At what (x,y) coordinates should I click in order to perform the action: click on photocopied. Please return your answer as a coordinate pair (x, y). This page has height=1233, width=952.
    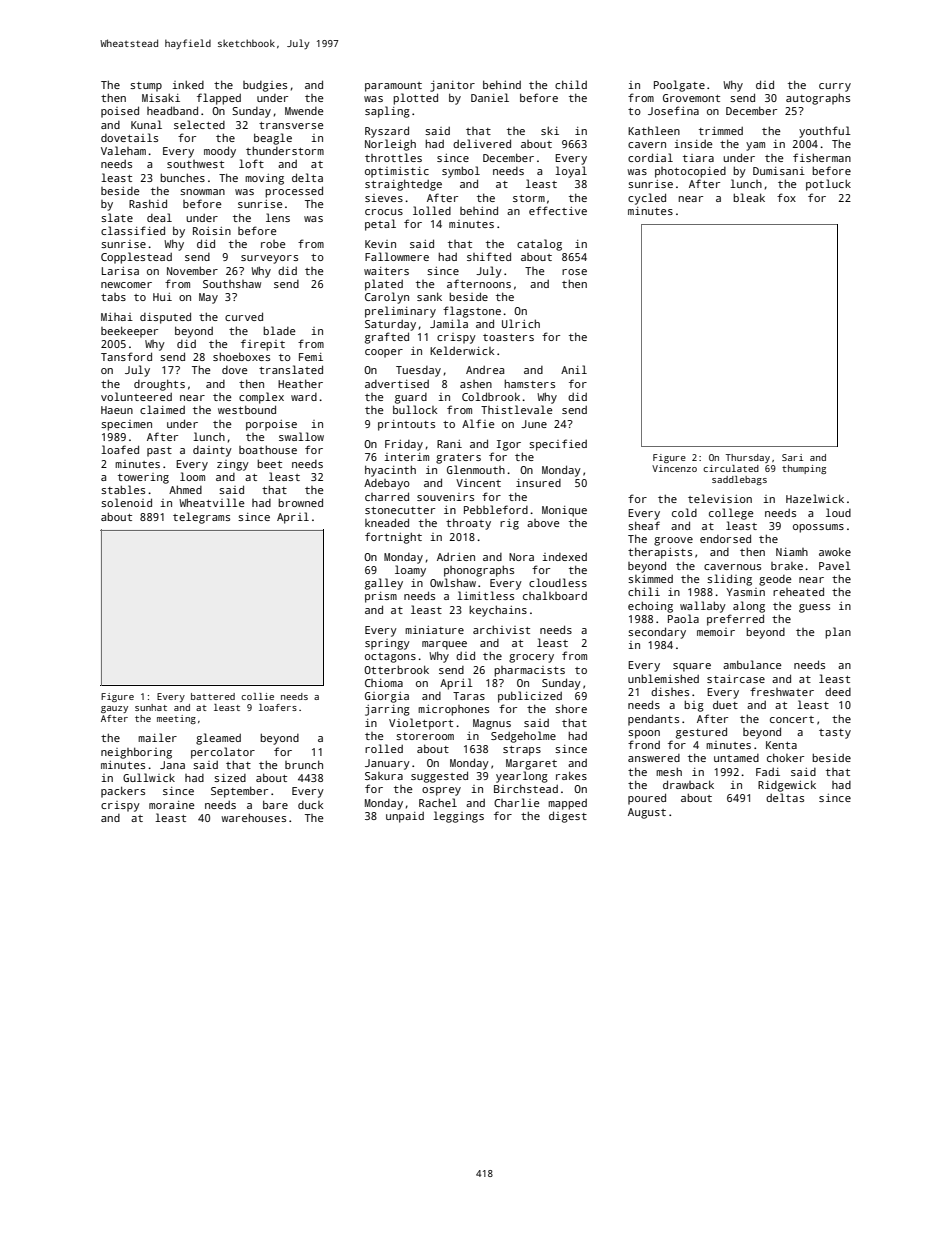
    Looking at the image, I should click on (690, 172).
